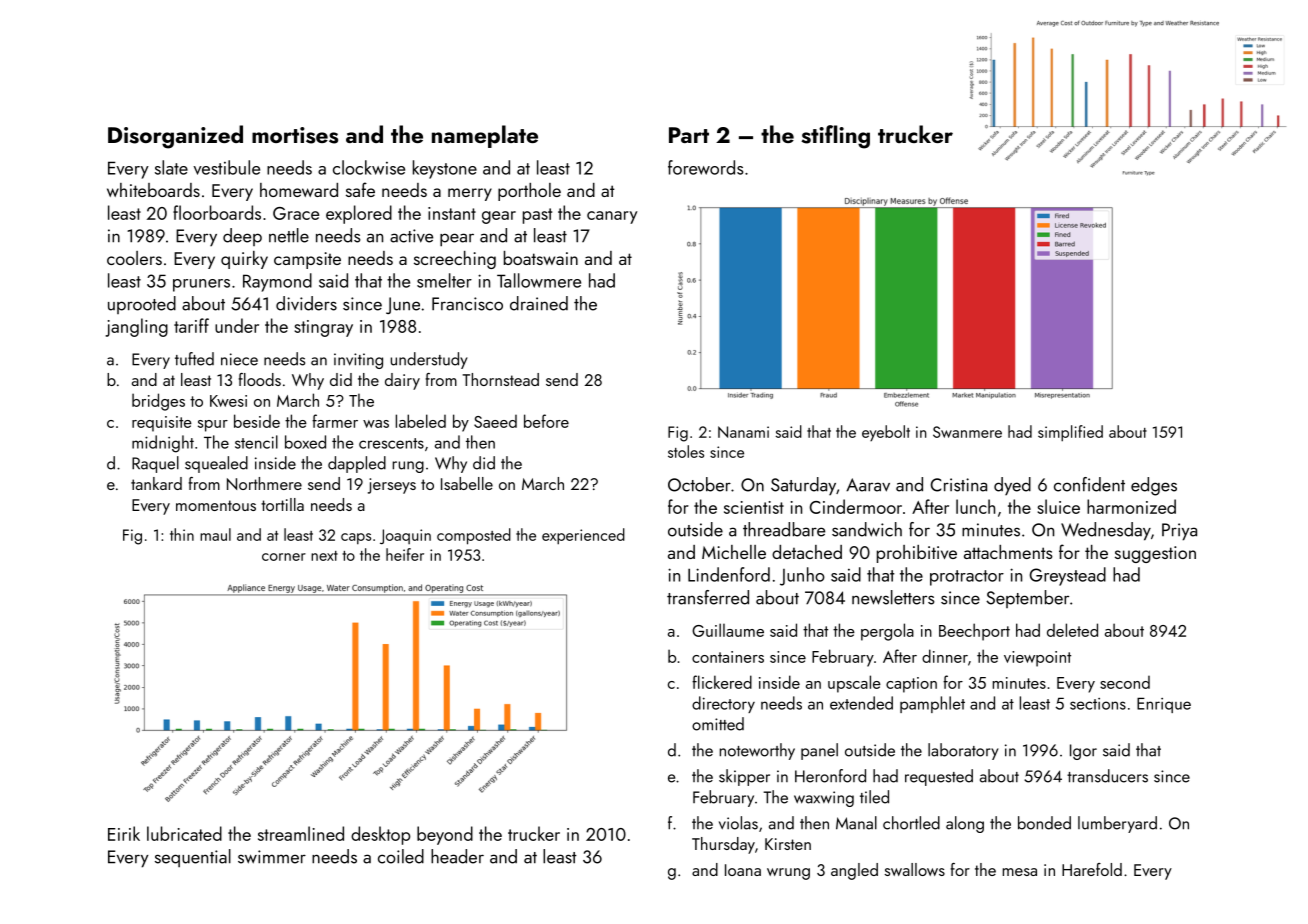  What do you see at coordinates (501, 379) in the document?
I see `Thornstead` at bounding box center [501, 379].
